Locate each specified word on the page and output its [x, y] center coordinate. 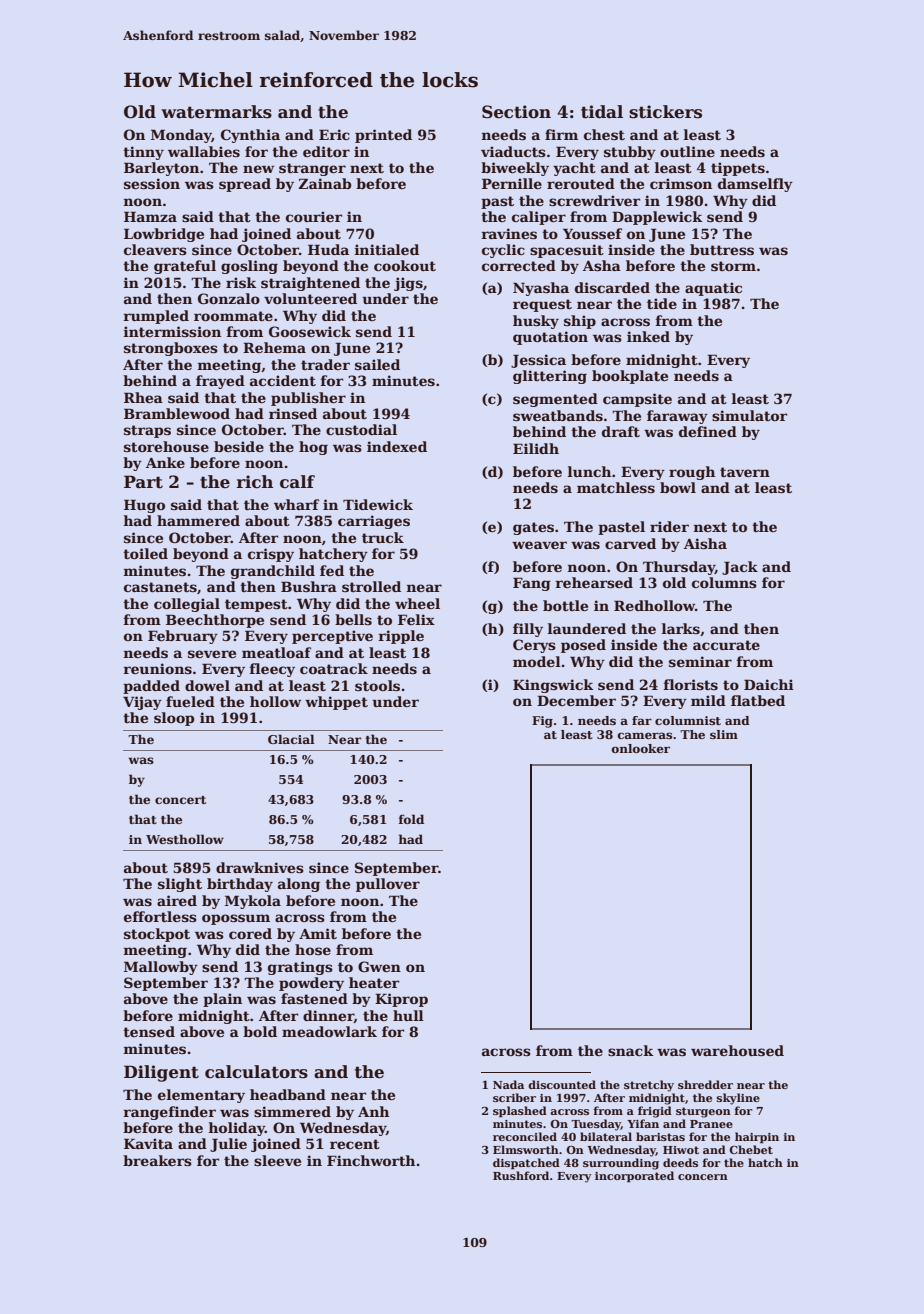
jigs [408, 284]
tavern [745, 472]
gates [533, 528]
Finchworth [371, 1160]
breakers [157, 1160]
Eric [334, 134]
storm [733, 266]
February [183, 637]
